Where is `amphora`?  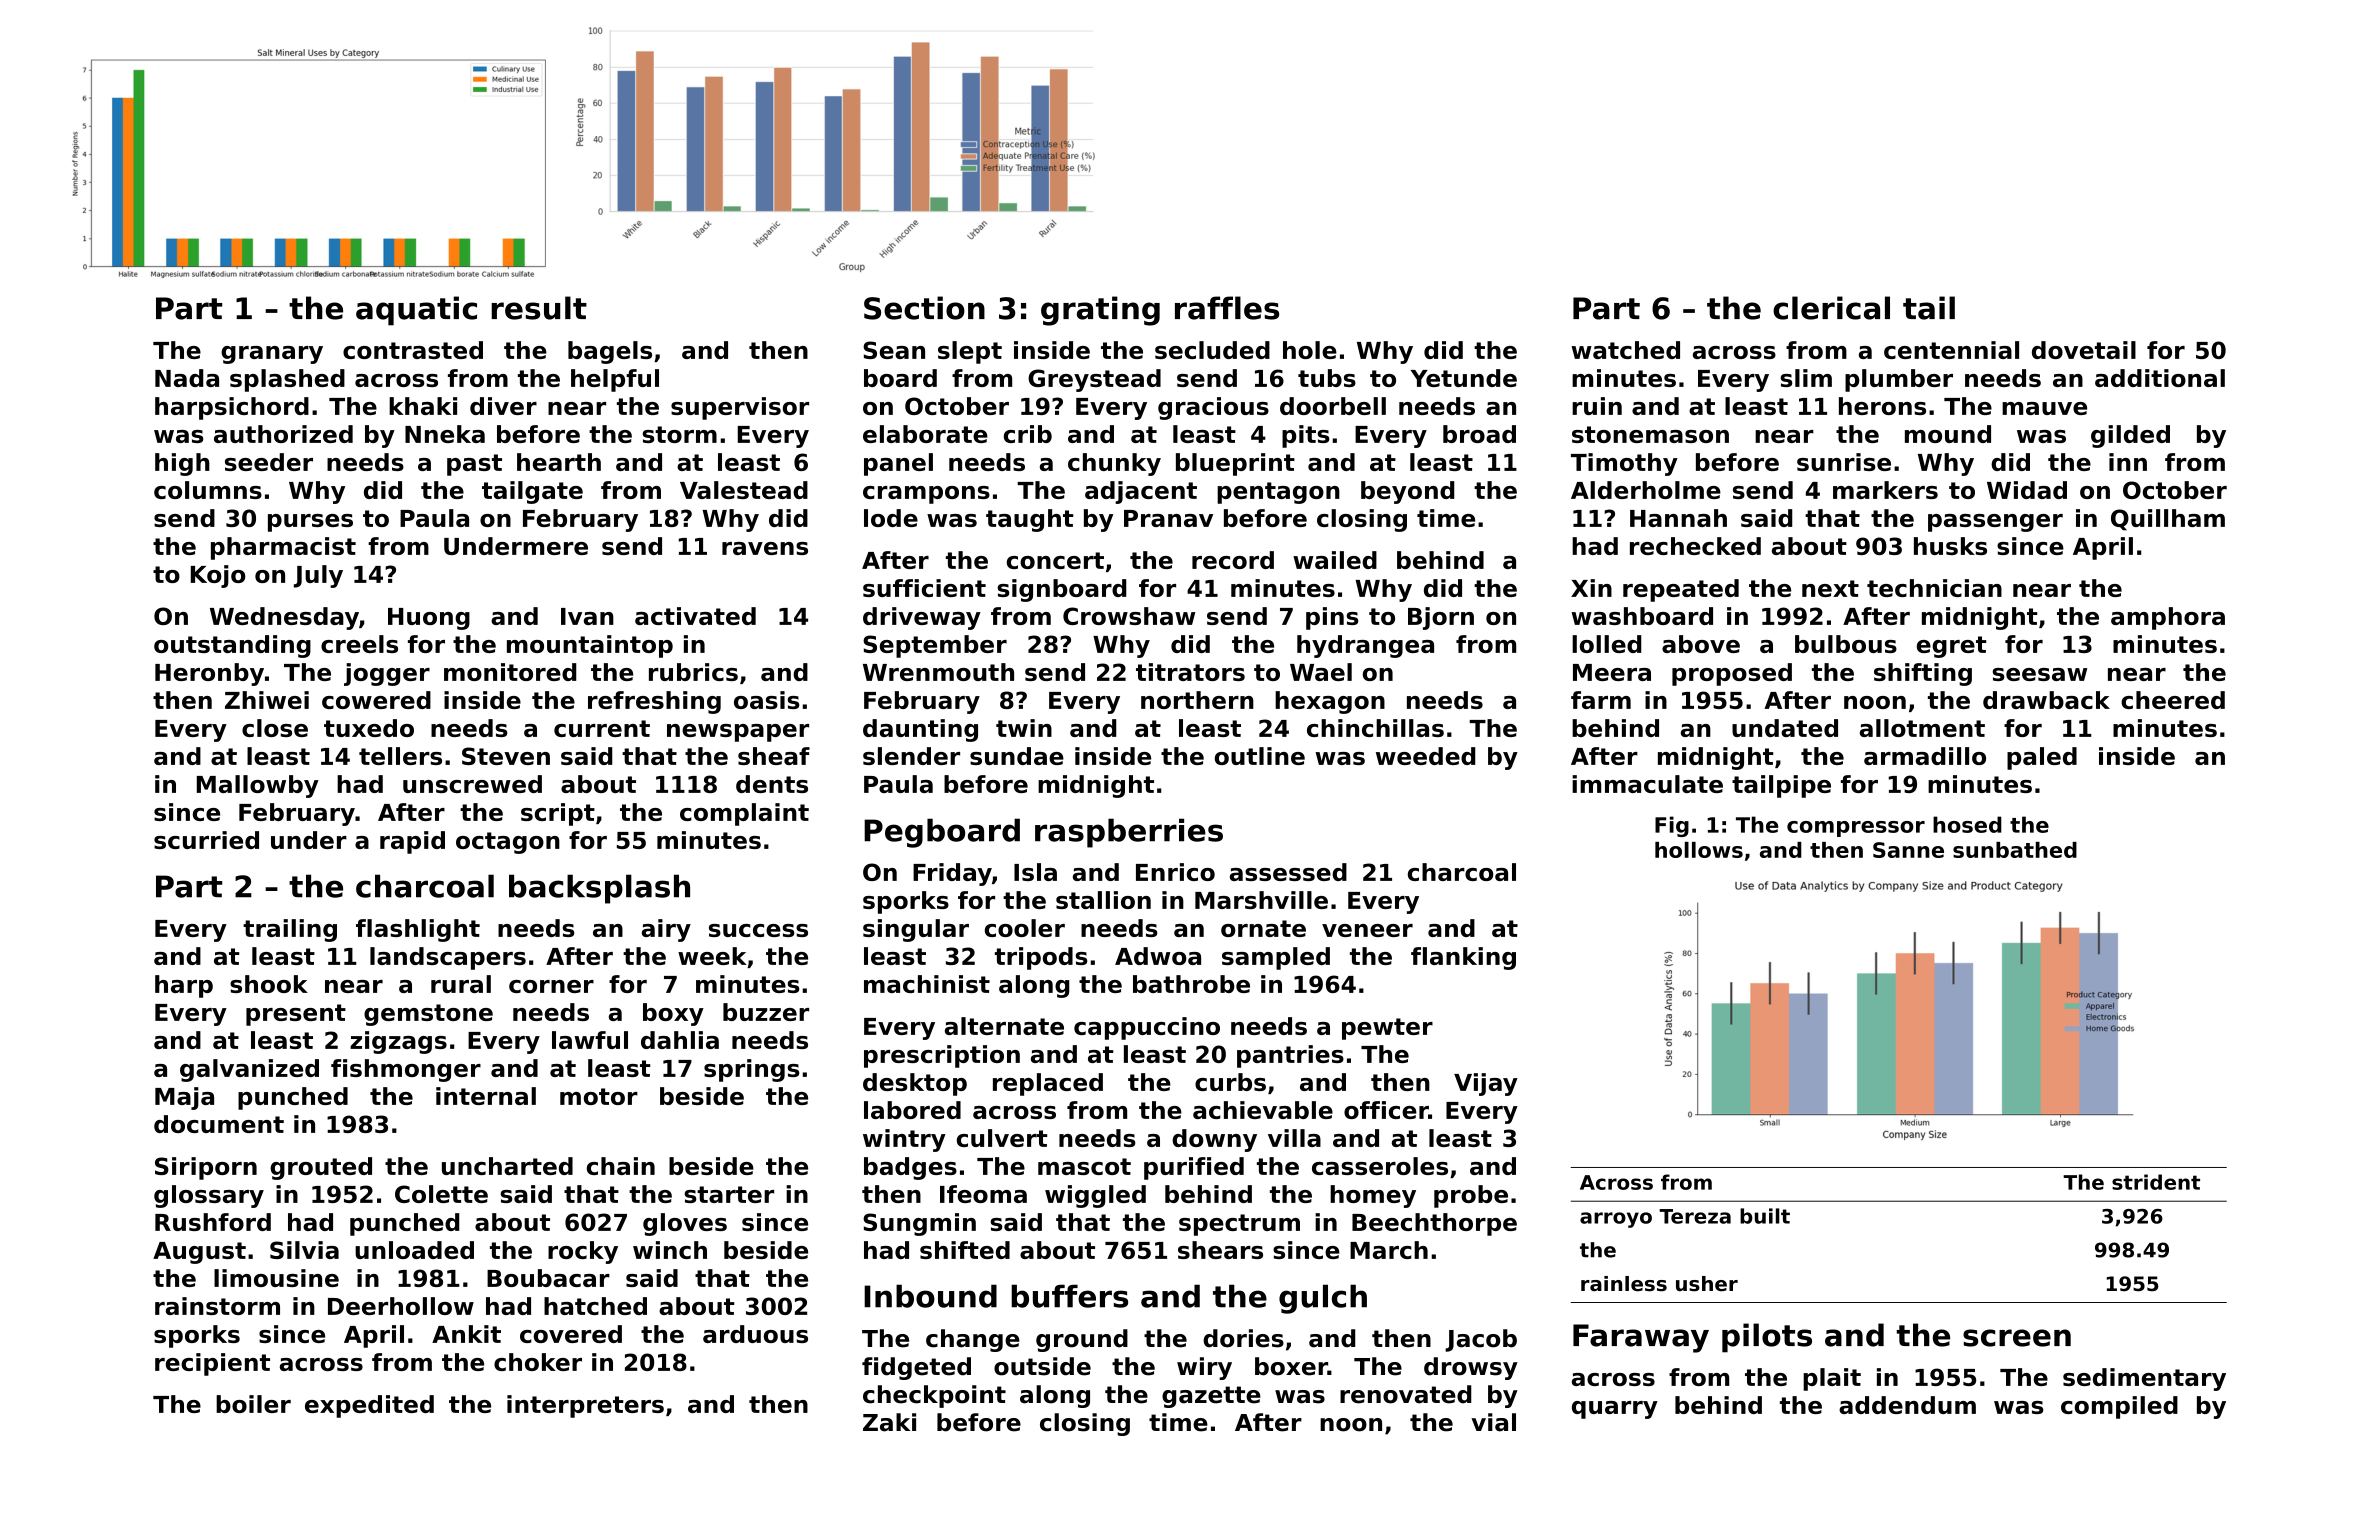 amphora is located at coordinates (2168, 618).
